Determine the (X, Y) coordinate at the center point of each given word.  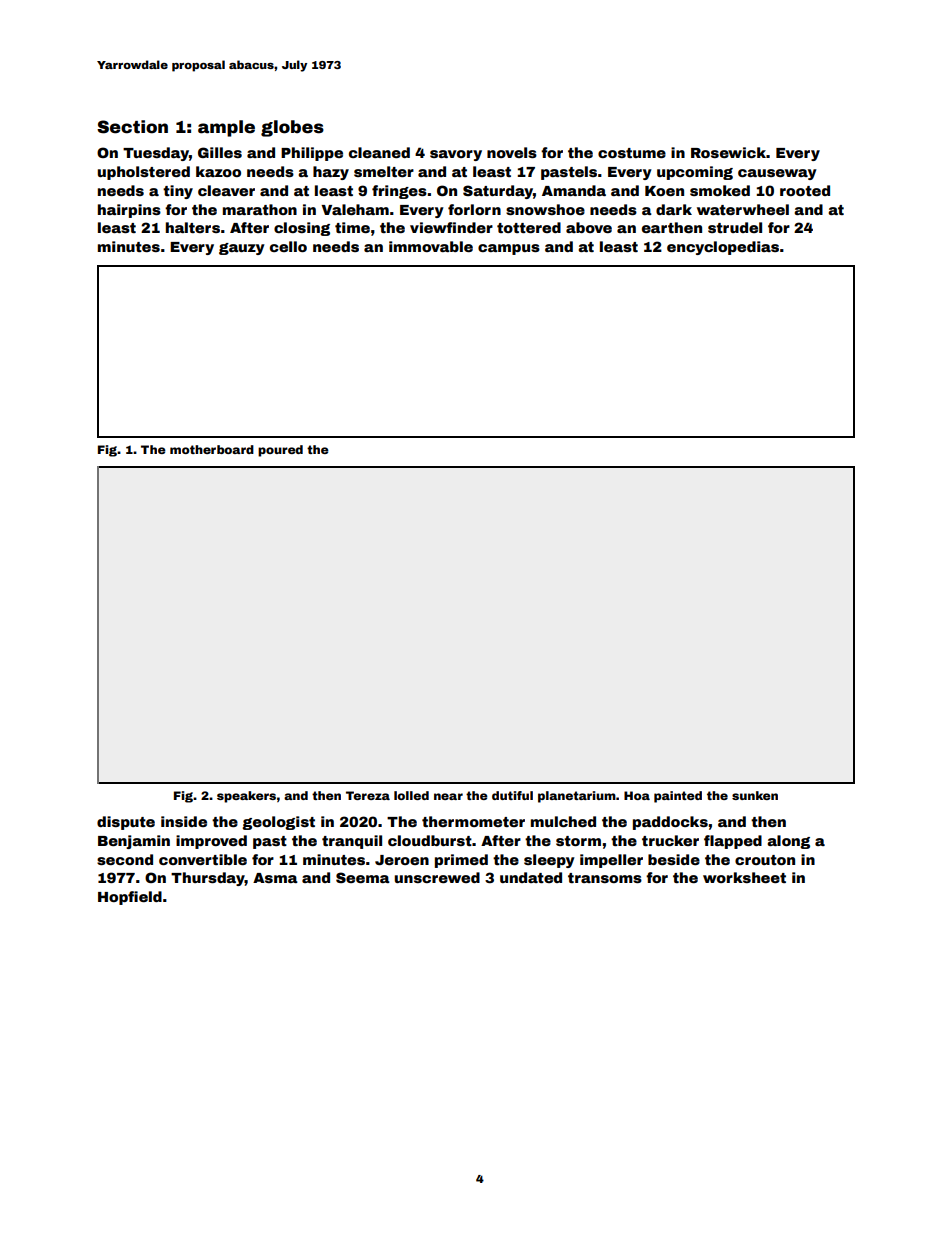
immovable (431, 246)
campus (509, 249)
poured (280, 451)
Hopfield (130, 898)
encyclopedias (723, 248)
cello (288, 246)
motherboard (212, 449)
